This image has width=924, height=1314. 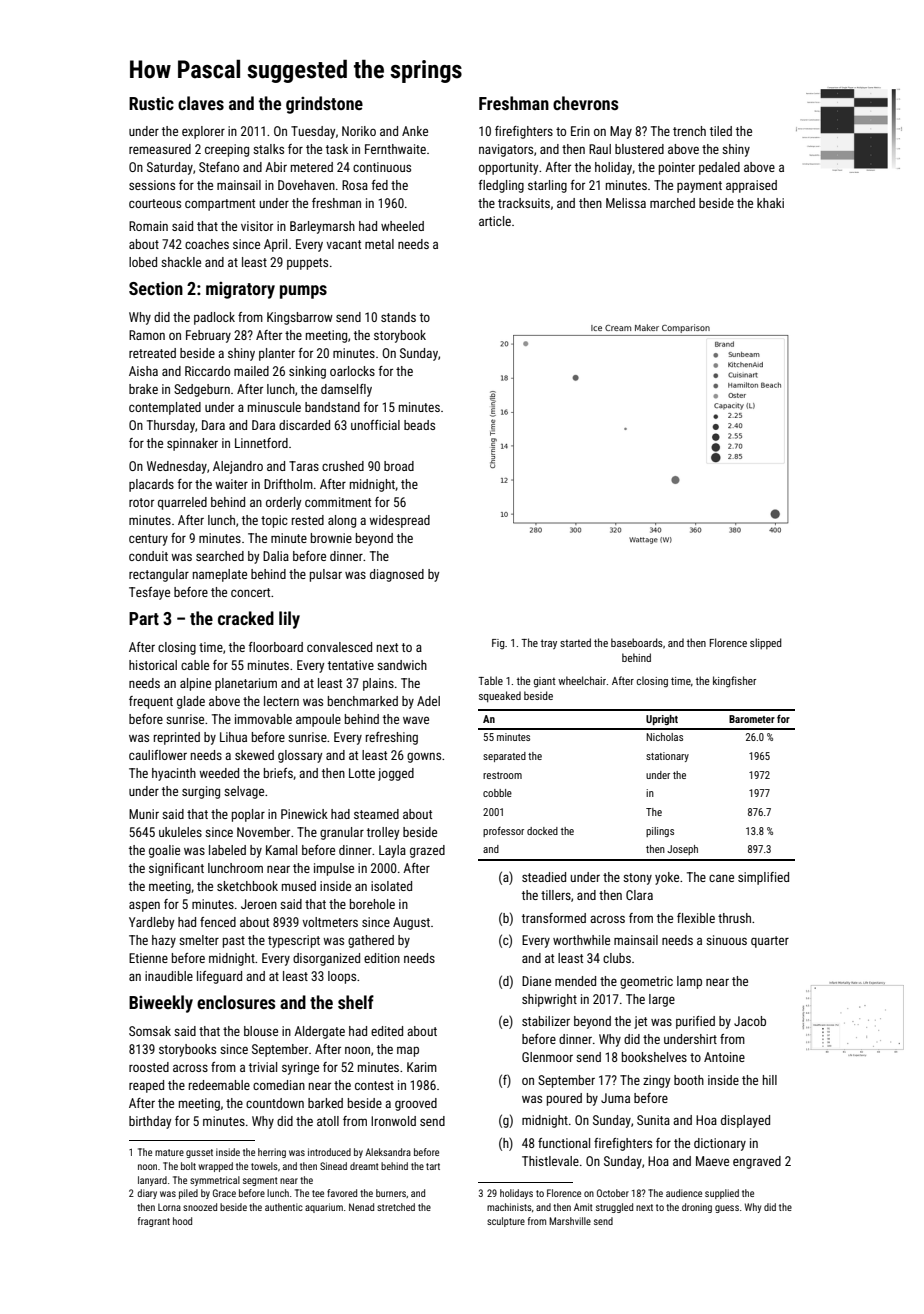 What do you see at coordinates (343, 244) in the image?
I see `vacant` at bounding box center [343, 244].
